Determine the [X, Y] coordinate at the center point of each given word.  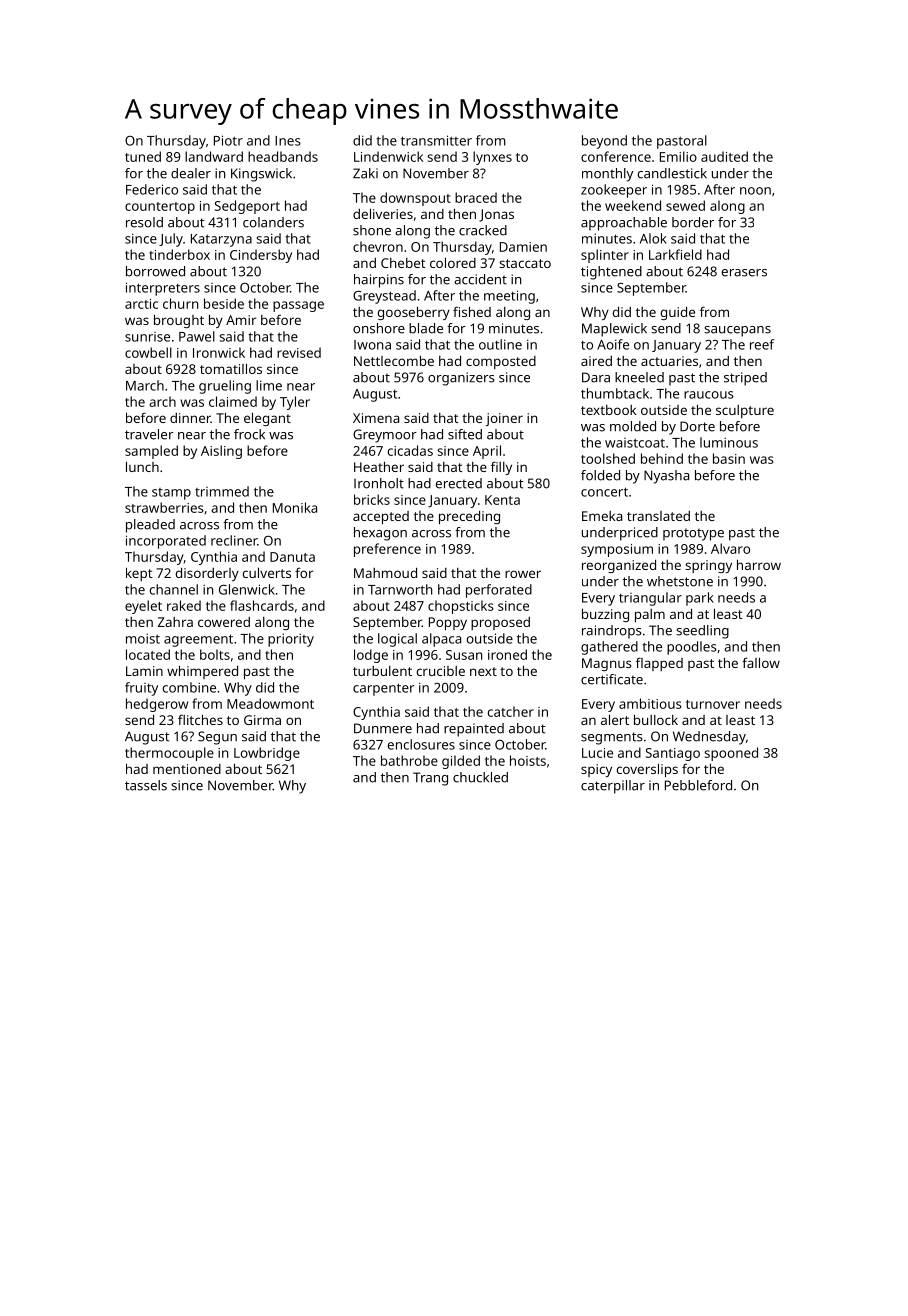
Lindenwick [388, 156]
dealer [191, 173]
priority [291, 640]
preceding [469, 517]
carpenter [384, 689]
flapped [659, 664]
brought [179, 321]
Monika [295, 507]
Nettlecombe [394, 360]
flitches [200, 719]
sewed [685, 205]
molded [633, 426]
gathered [609, 648]
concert [604, 492]
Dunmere [383, 728]
